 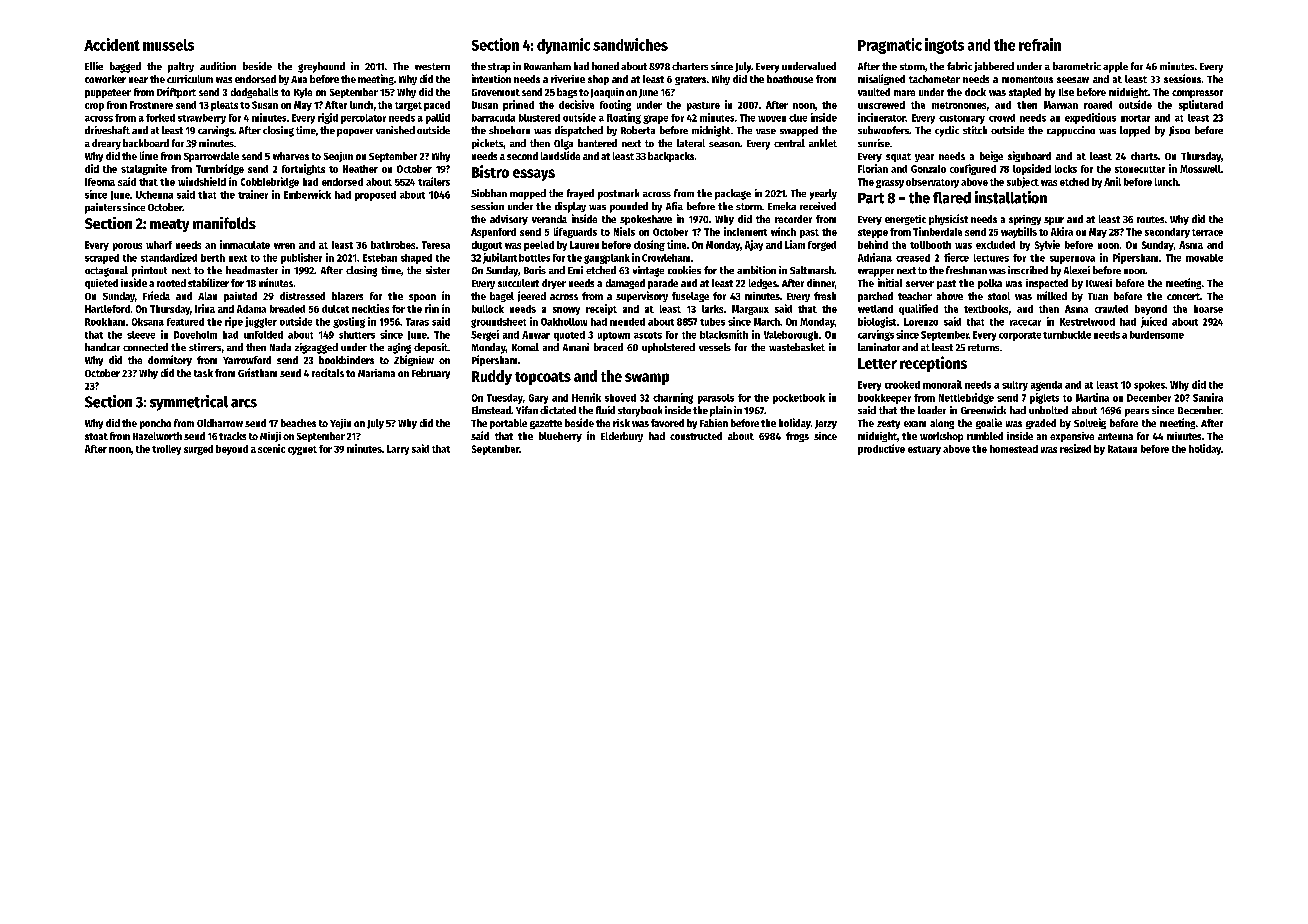 I want to click on inclement, so click(x=745, y=231).
